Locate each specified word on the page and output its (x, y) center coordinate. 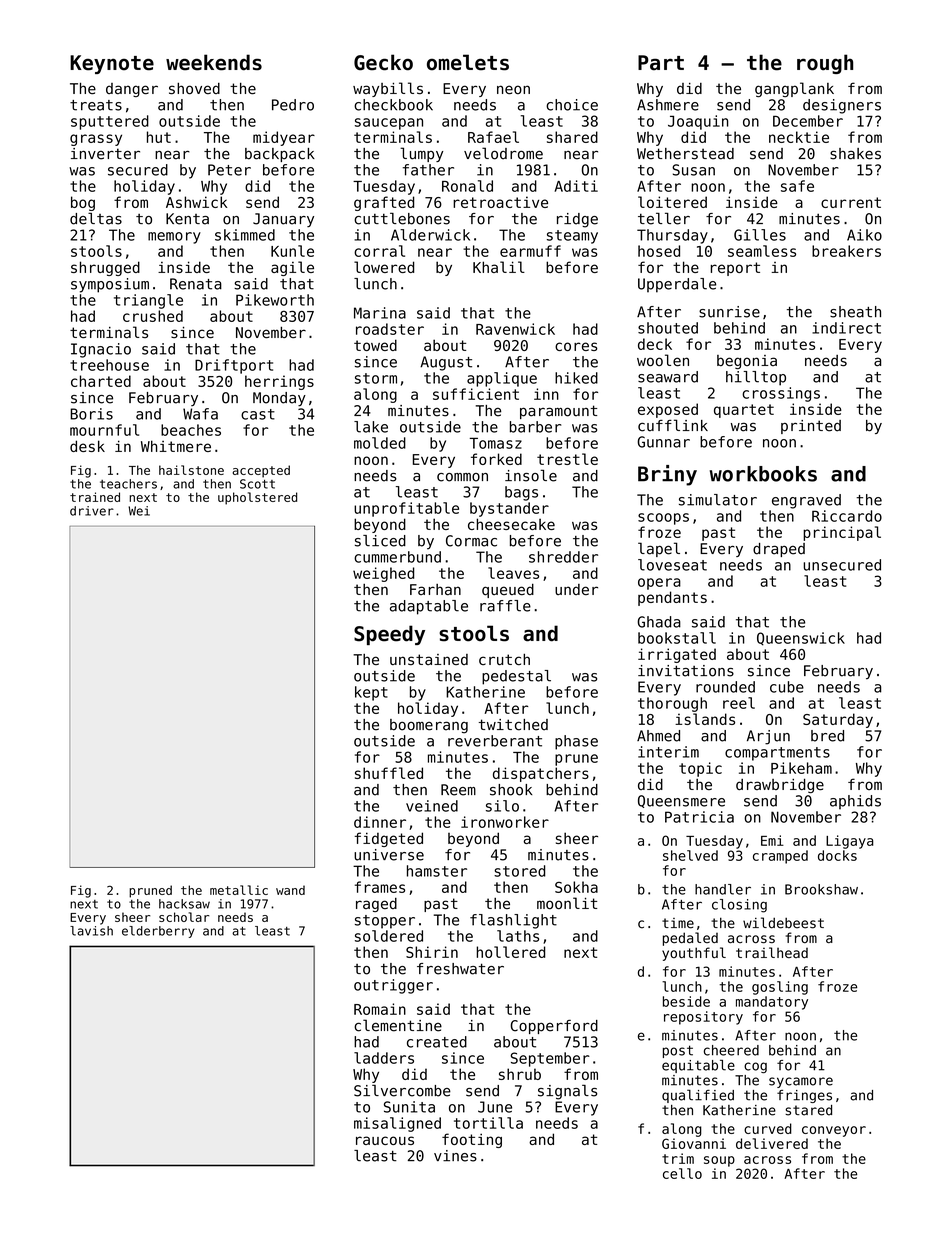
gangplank (794, 89)
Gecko (383, 62)
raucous (385, 1140)
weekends (214, 62)
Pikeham (801, 768)
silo (502, 806)
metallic (239, 890)
